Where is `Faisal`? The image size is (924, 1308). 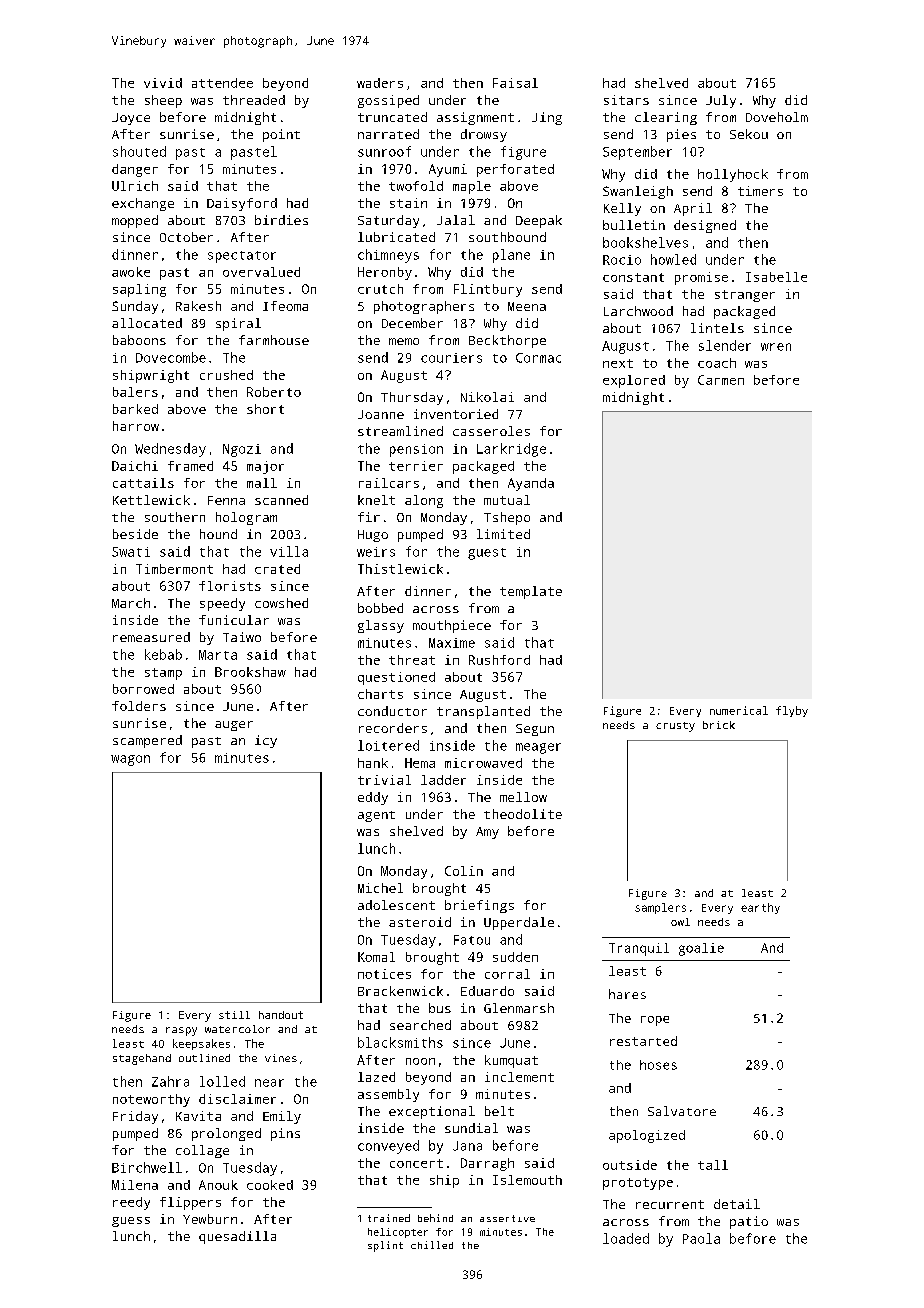
Faisal is located at coordinates (515, 83).
